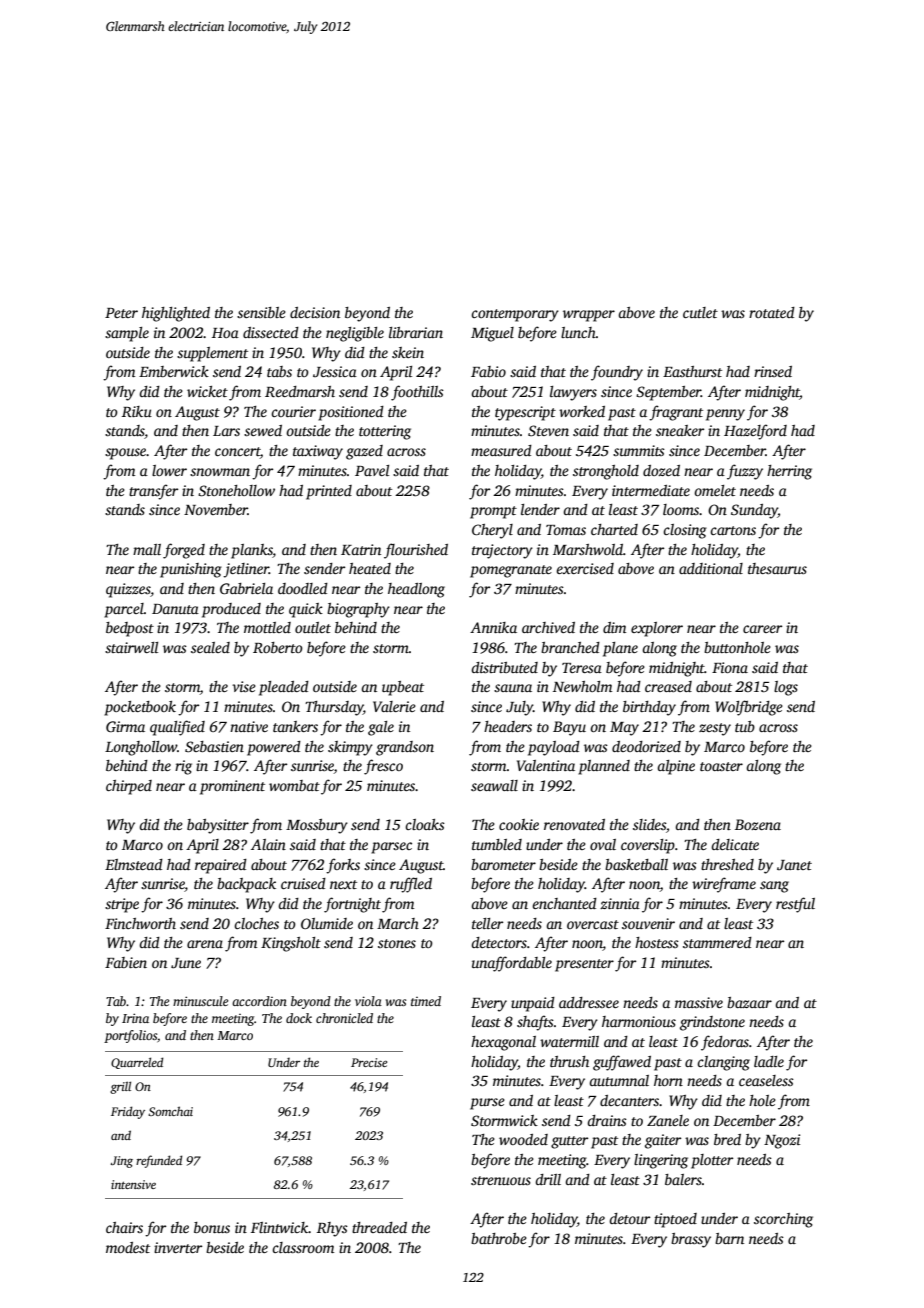 Image resolution: width=924 pixels, height=1308 pixels. I want to click on snowman, so click(220, 472).
